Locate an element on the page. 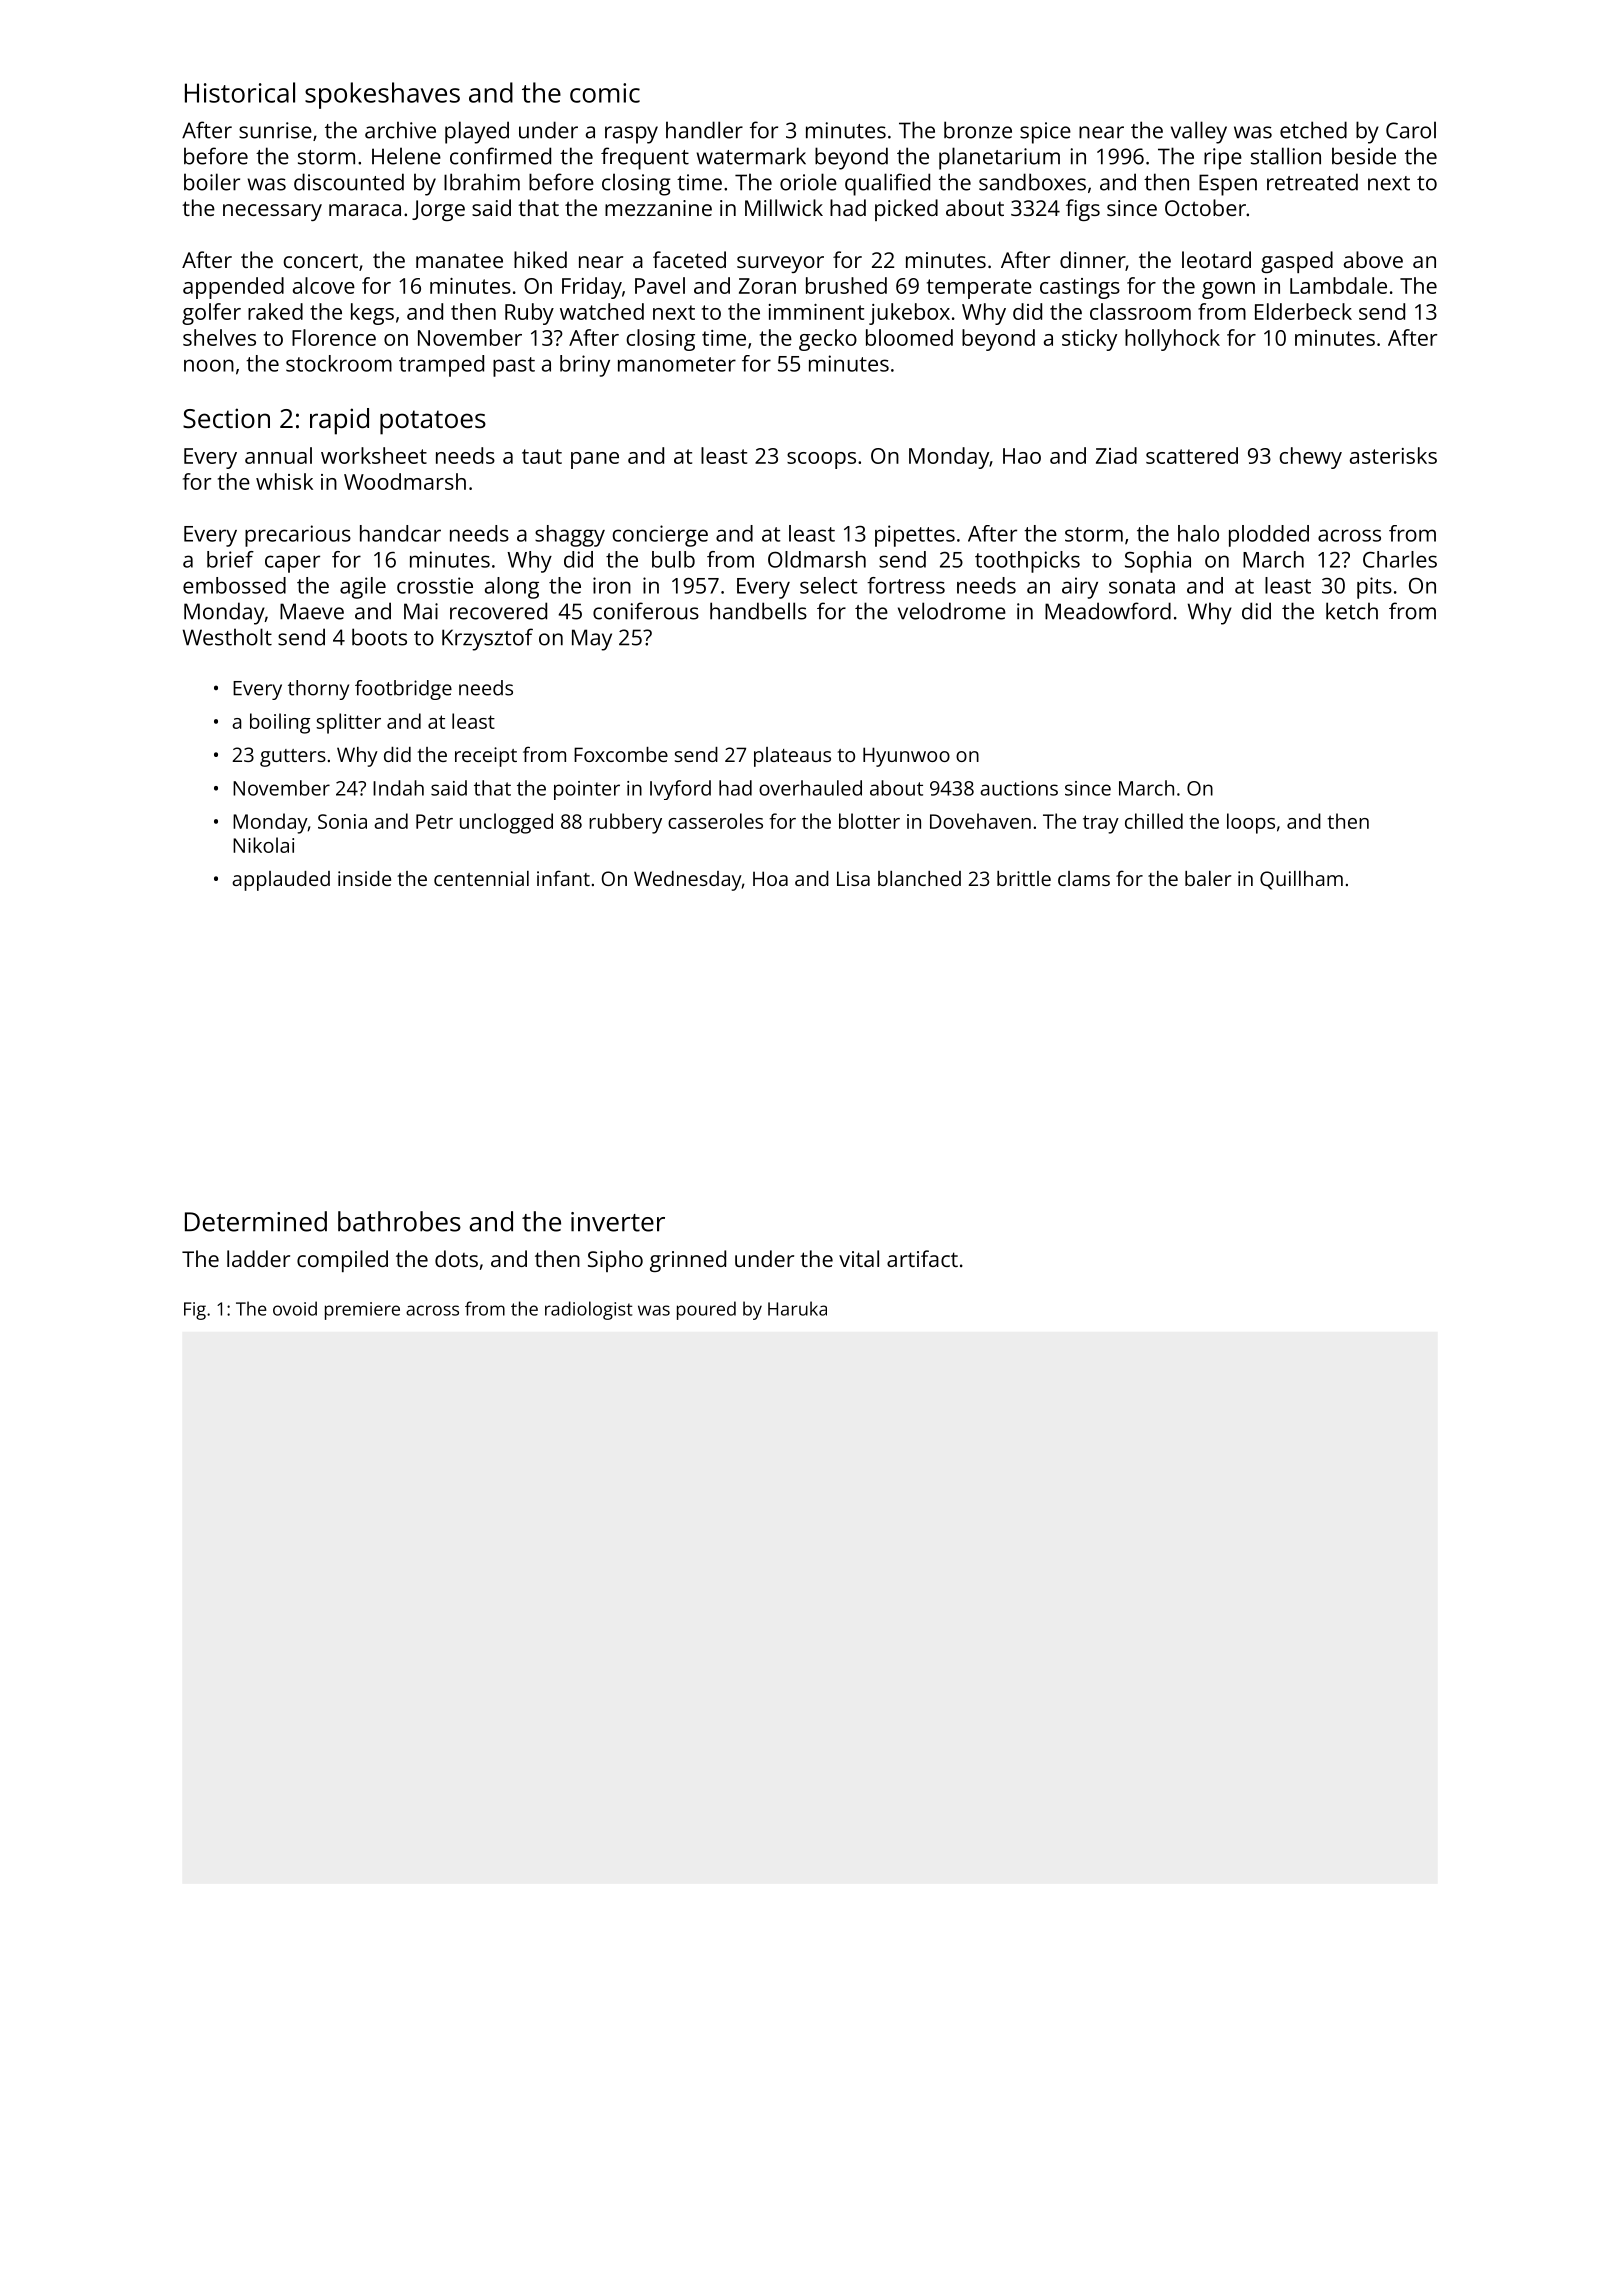 The width and height of the page is (1620, 2292). Sipho is located at coordinates (615, 1261).
